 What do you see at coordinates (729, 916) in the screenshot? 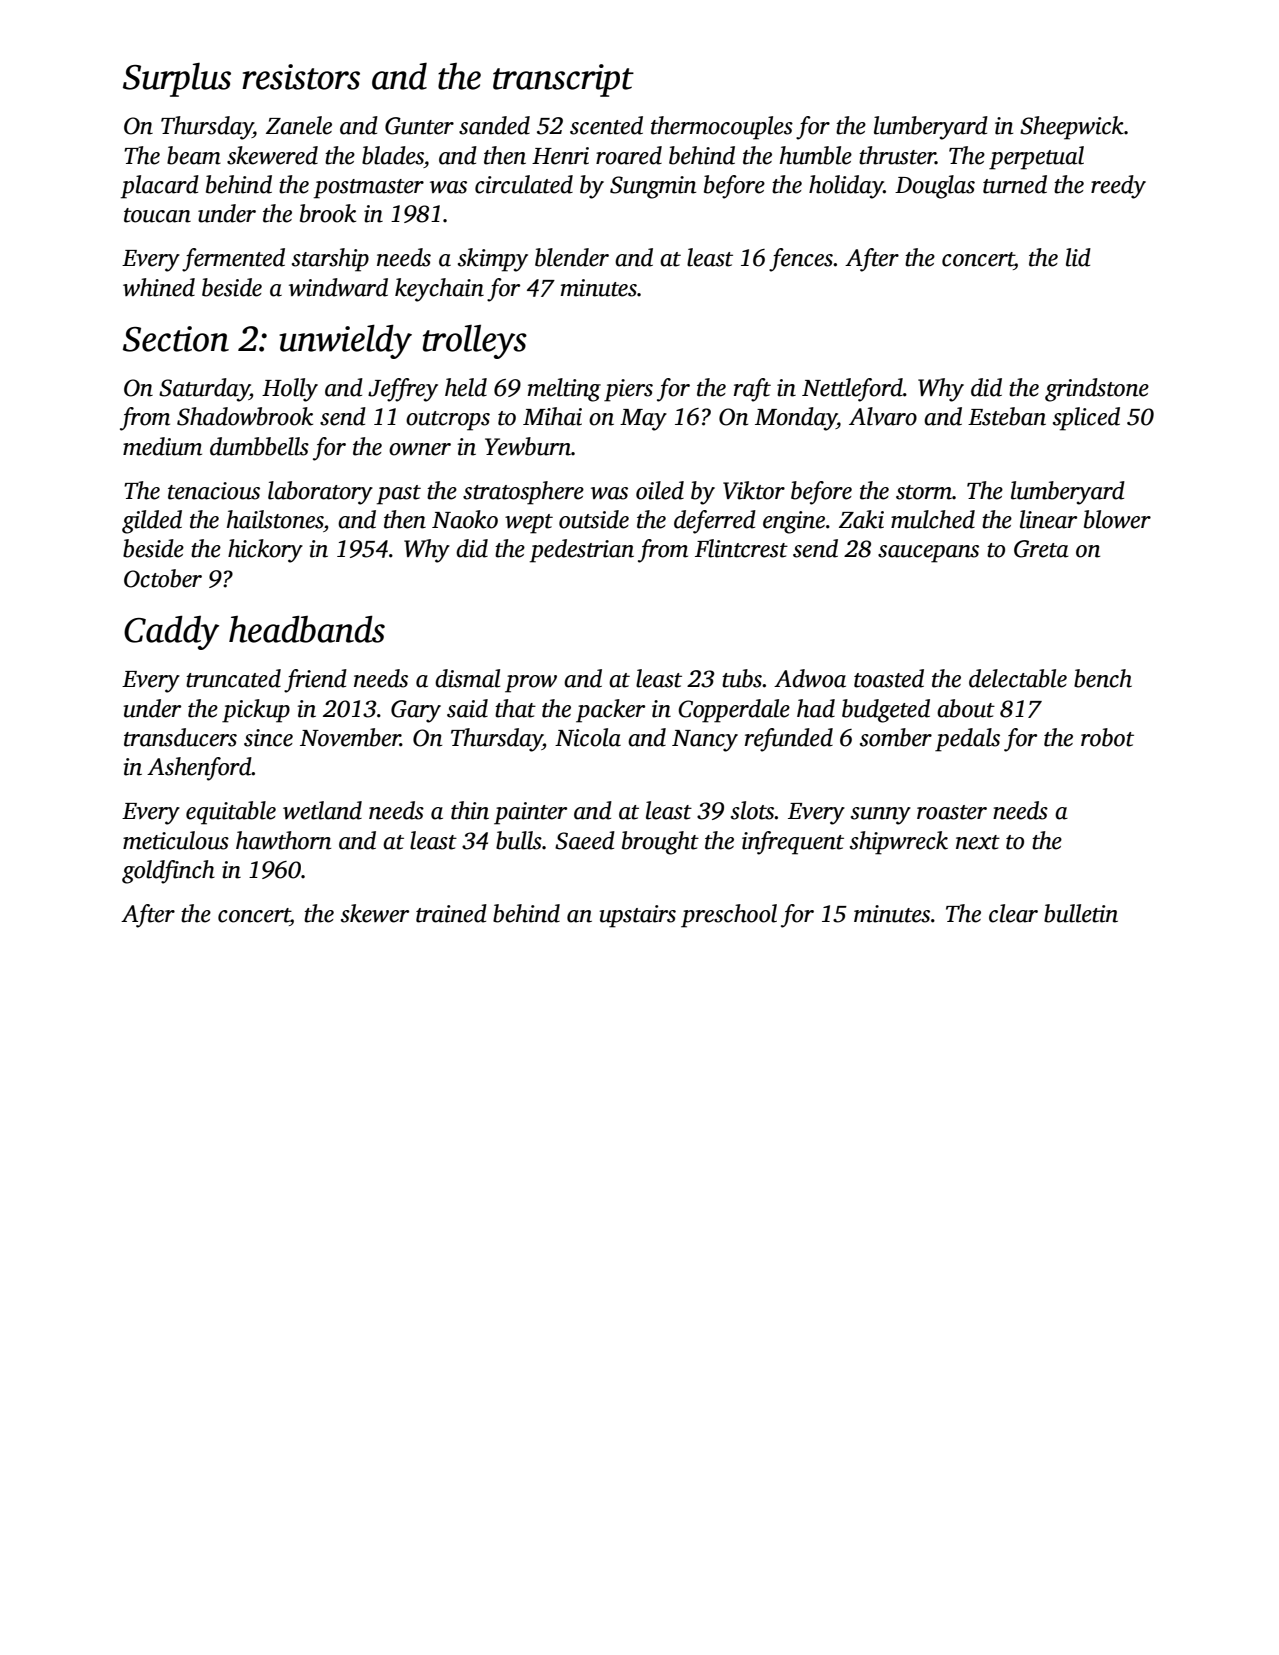
I see `preschool` at bounding box center [729, 916].
